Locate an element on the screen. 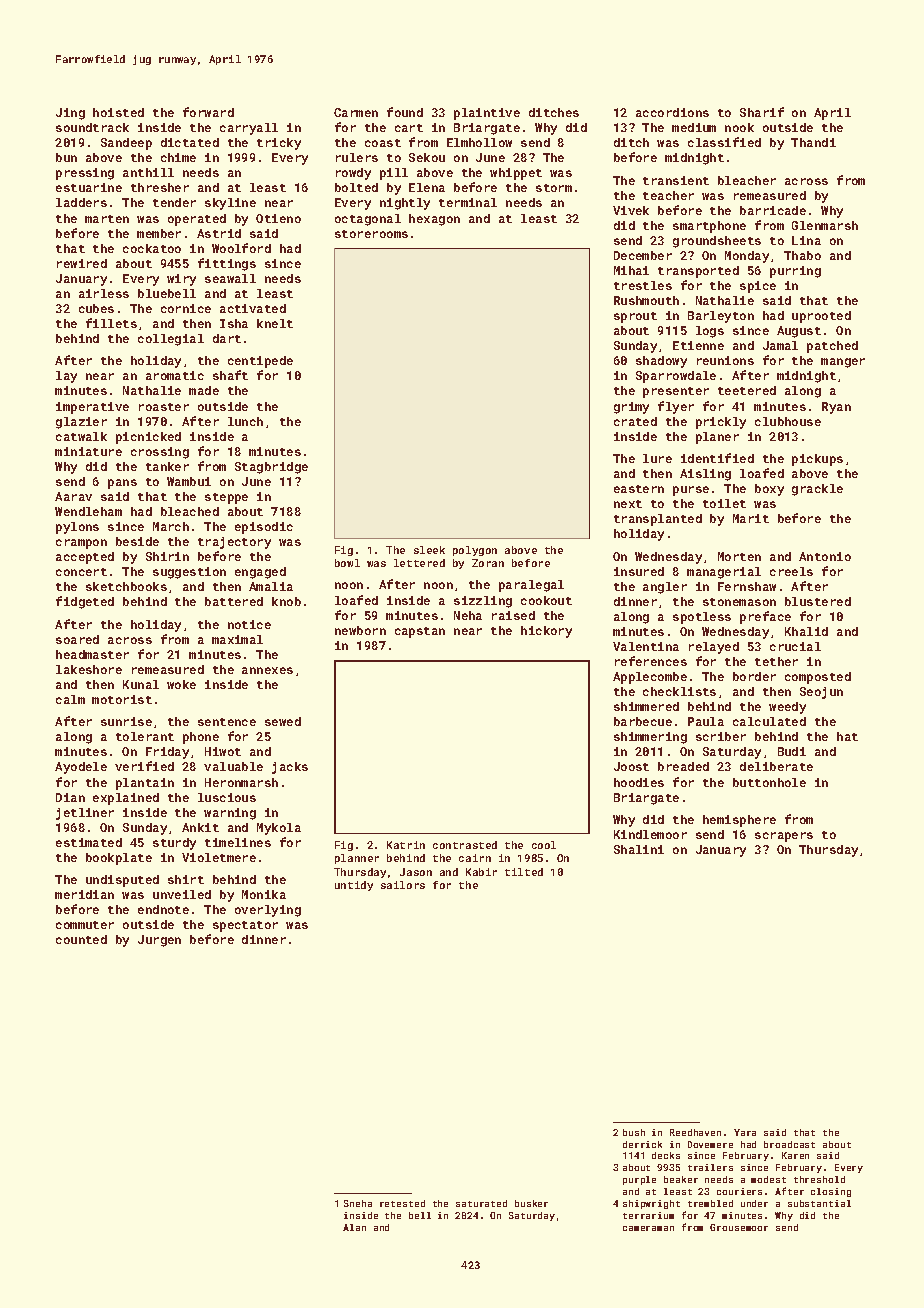 The width and height of the screenshot is (924, 1308). endnote is located at coordinates (163, 909).
